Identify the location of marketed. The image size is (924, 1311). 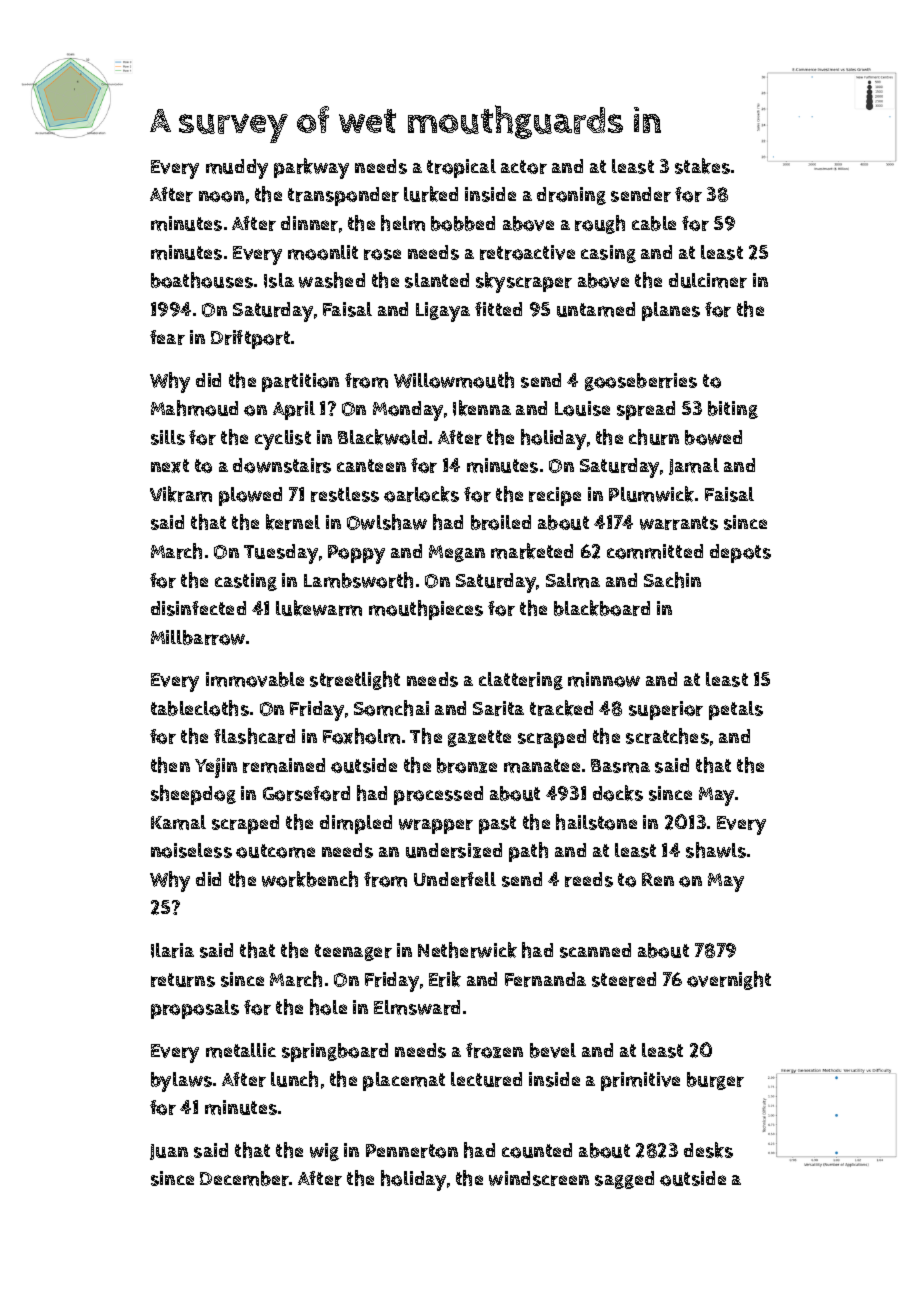
(532, 551).
